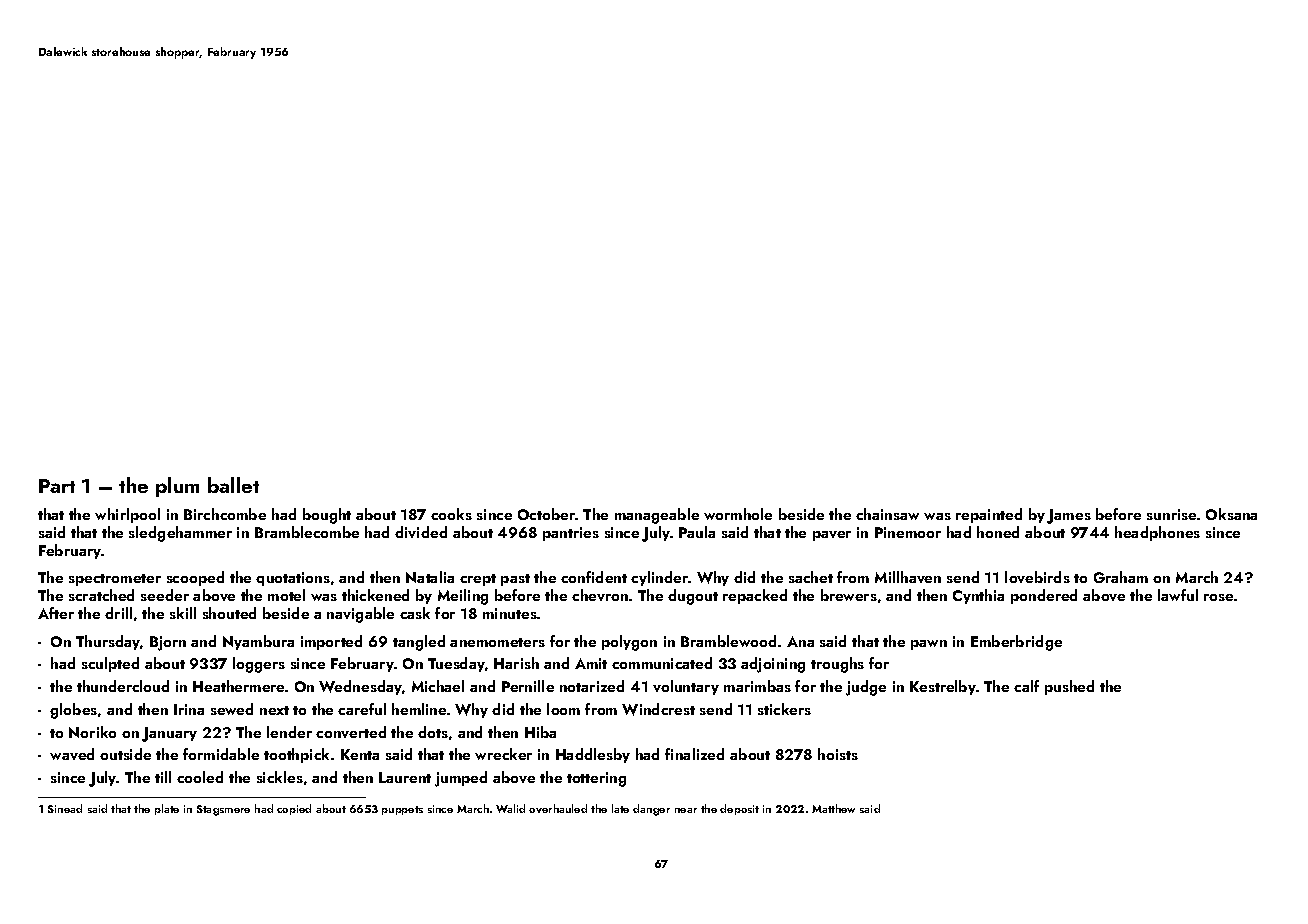 The height and width of the image is (924, 1308). I want to click on honed, so click(998, 532).
